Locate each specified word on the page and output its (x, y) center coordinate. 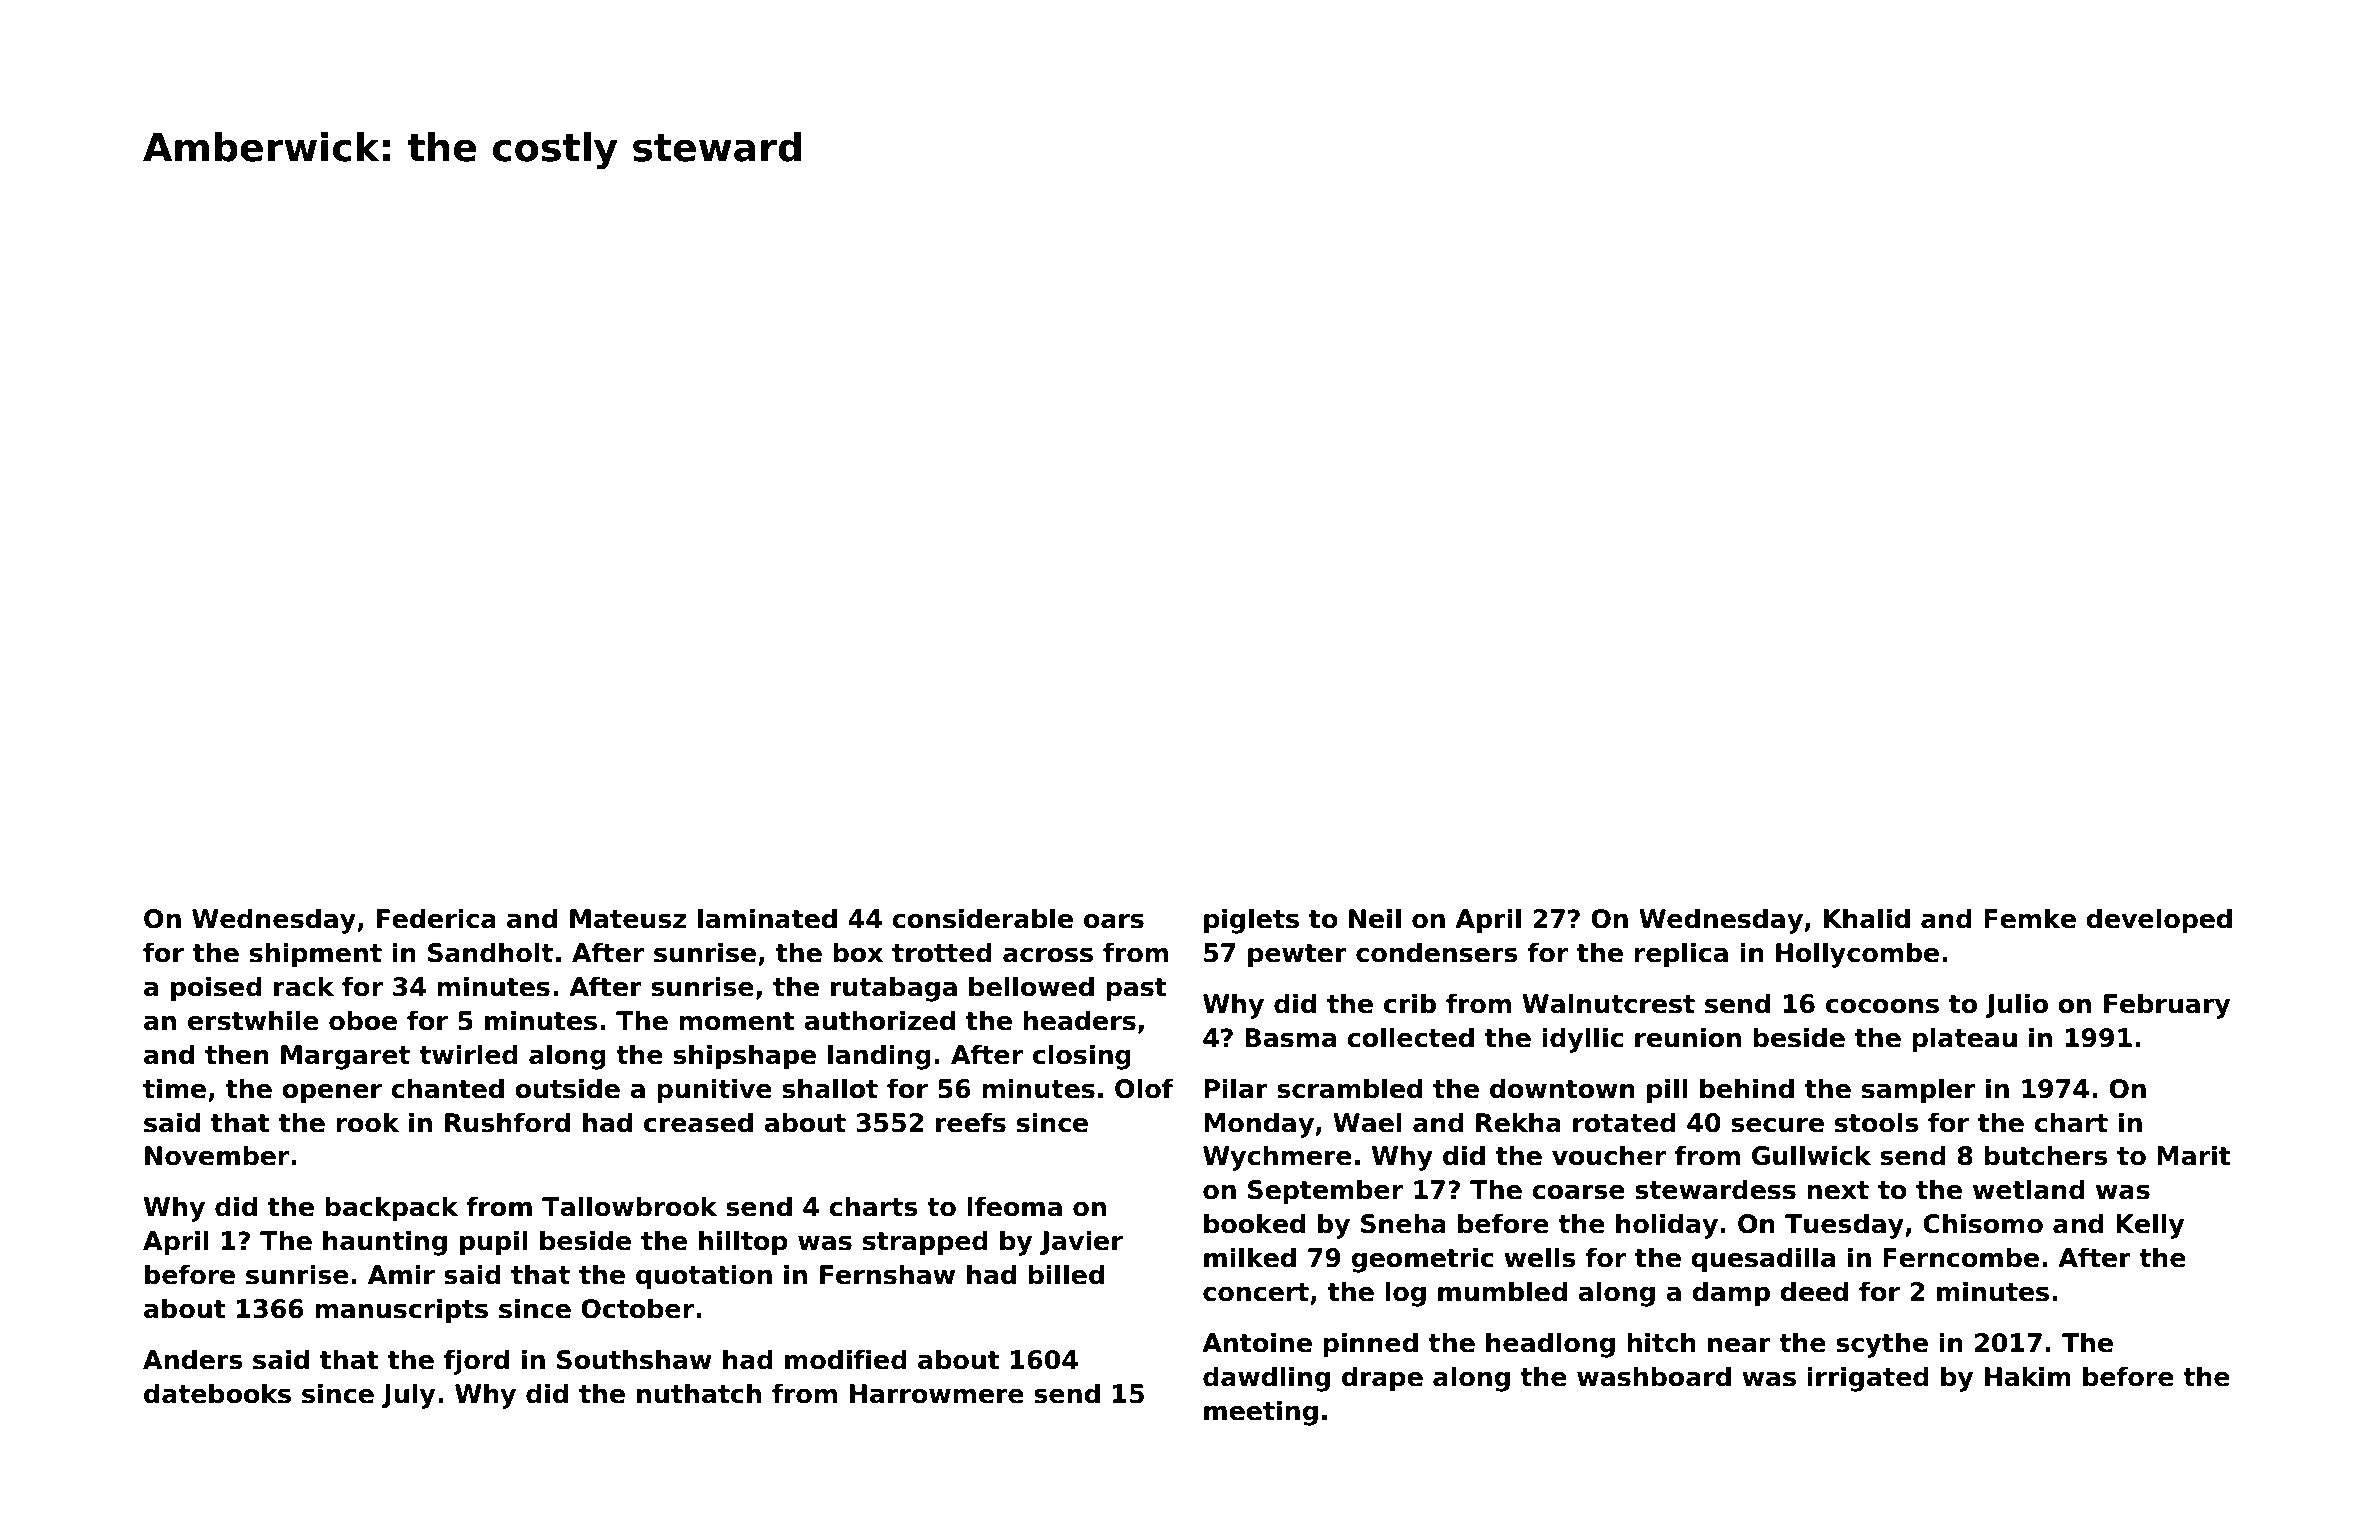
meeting (1261, 1413)
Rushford (507, 1122)
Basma (1290, 1038)
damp (1731, 1293)
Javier (1081, 1242)
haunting (385, 1243)
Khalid (1867, 918)
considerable (982, 918)
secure (1777, 1125)
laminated (767, 918)
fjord (476, 1362)
